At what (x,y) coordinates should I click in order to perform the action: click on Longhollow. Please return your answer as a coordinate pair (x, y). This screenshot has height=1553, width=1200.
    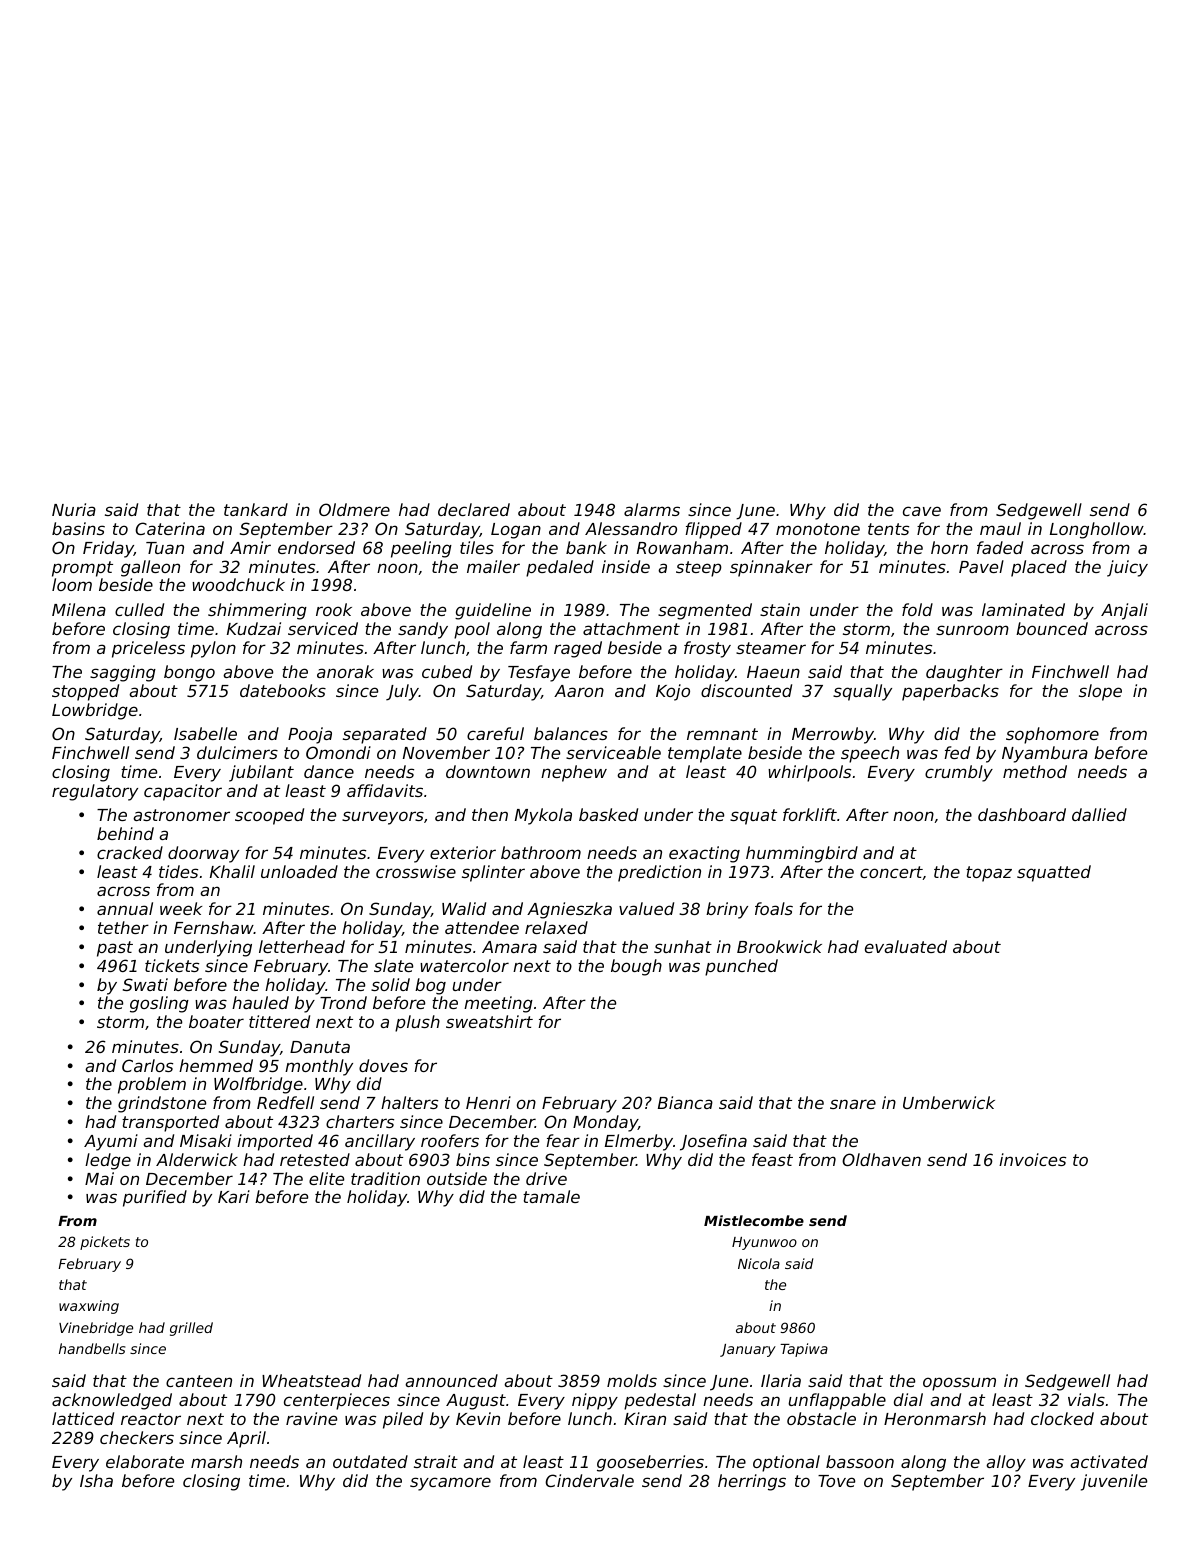
    Looking at the image, I should click on (1097, 530).
